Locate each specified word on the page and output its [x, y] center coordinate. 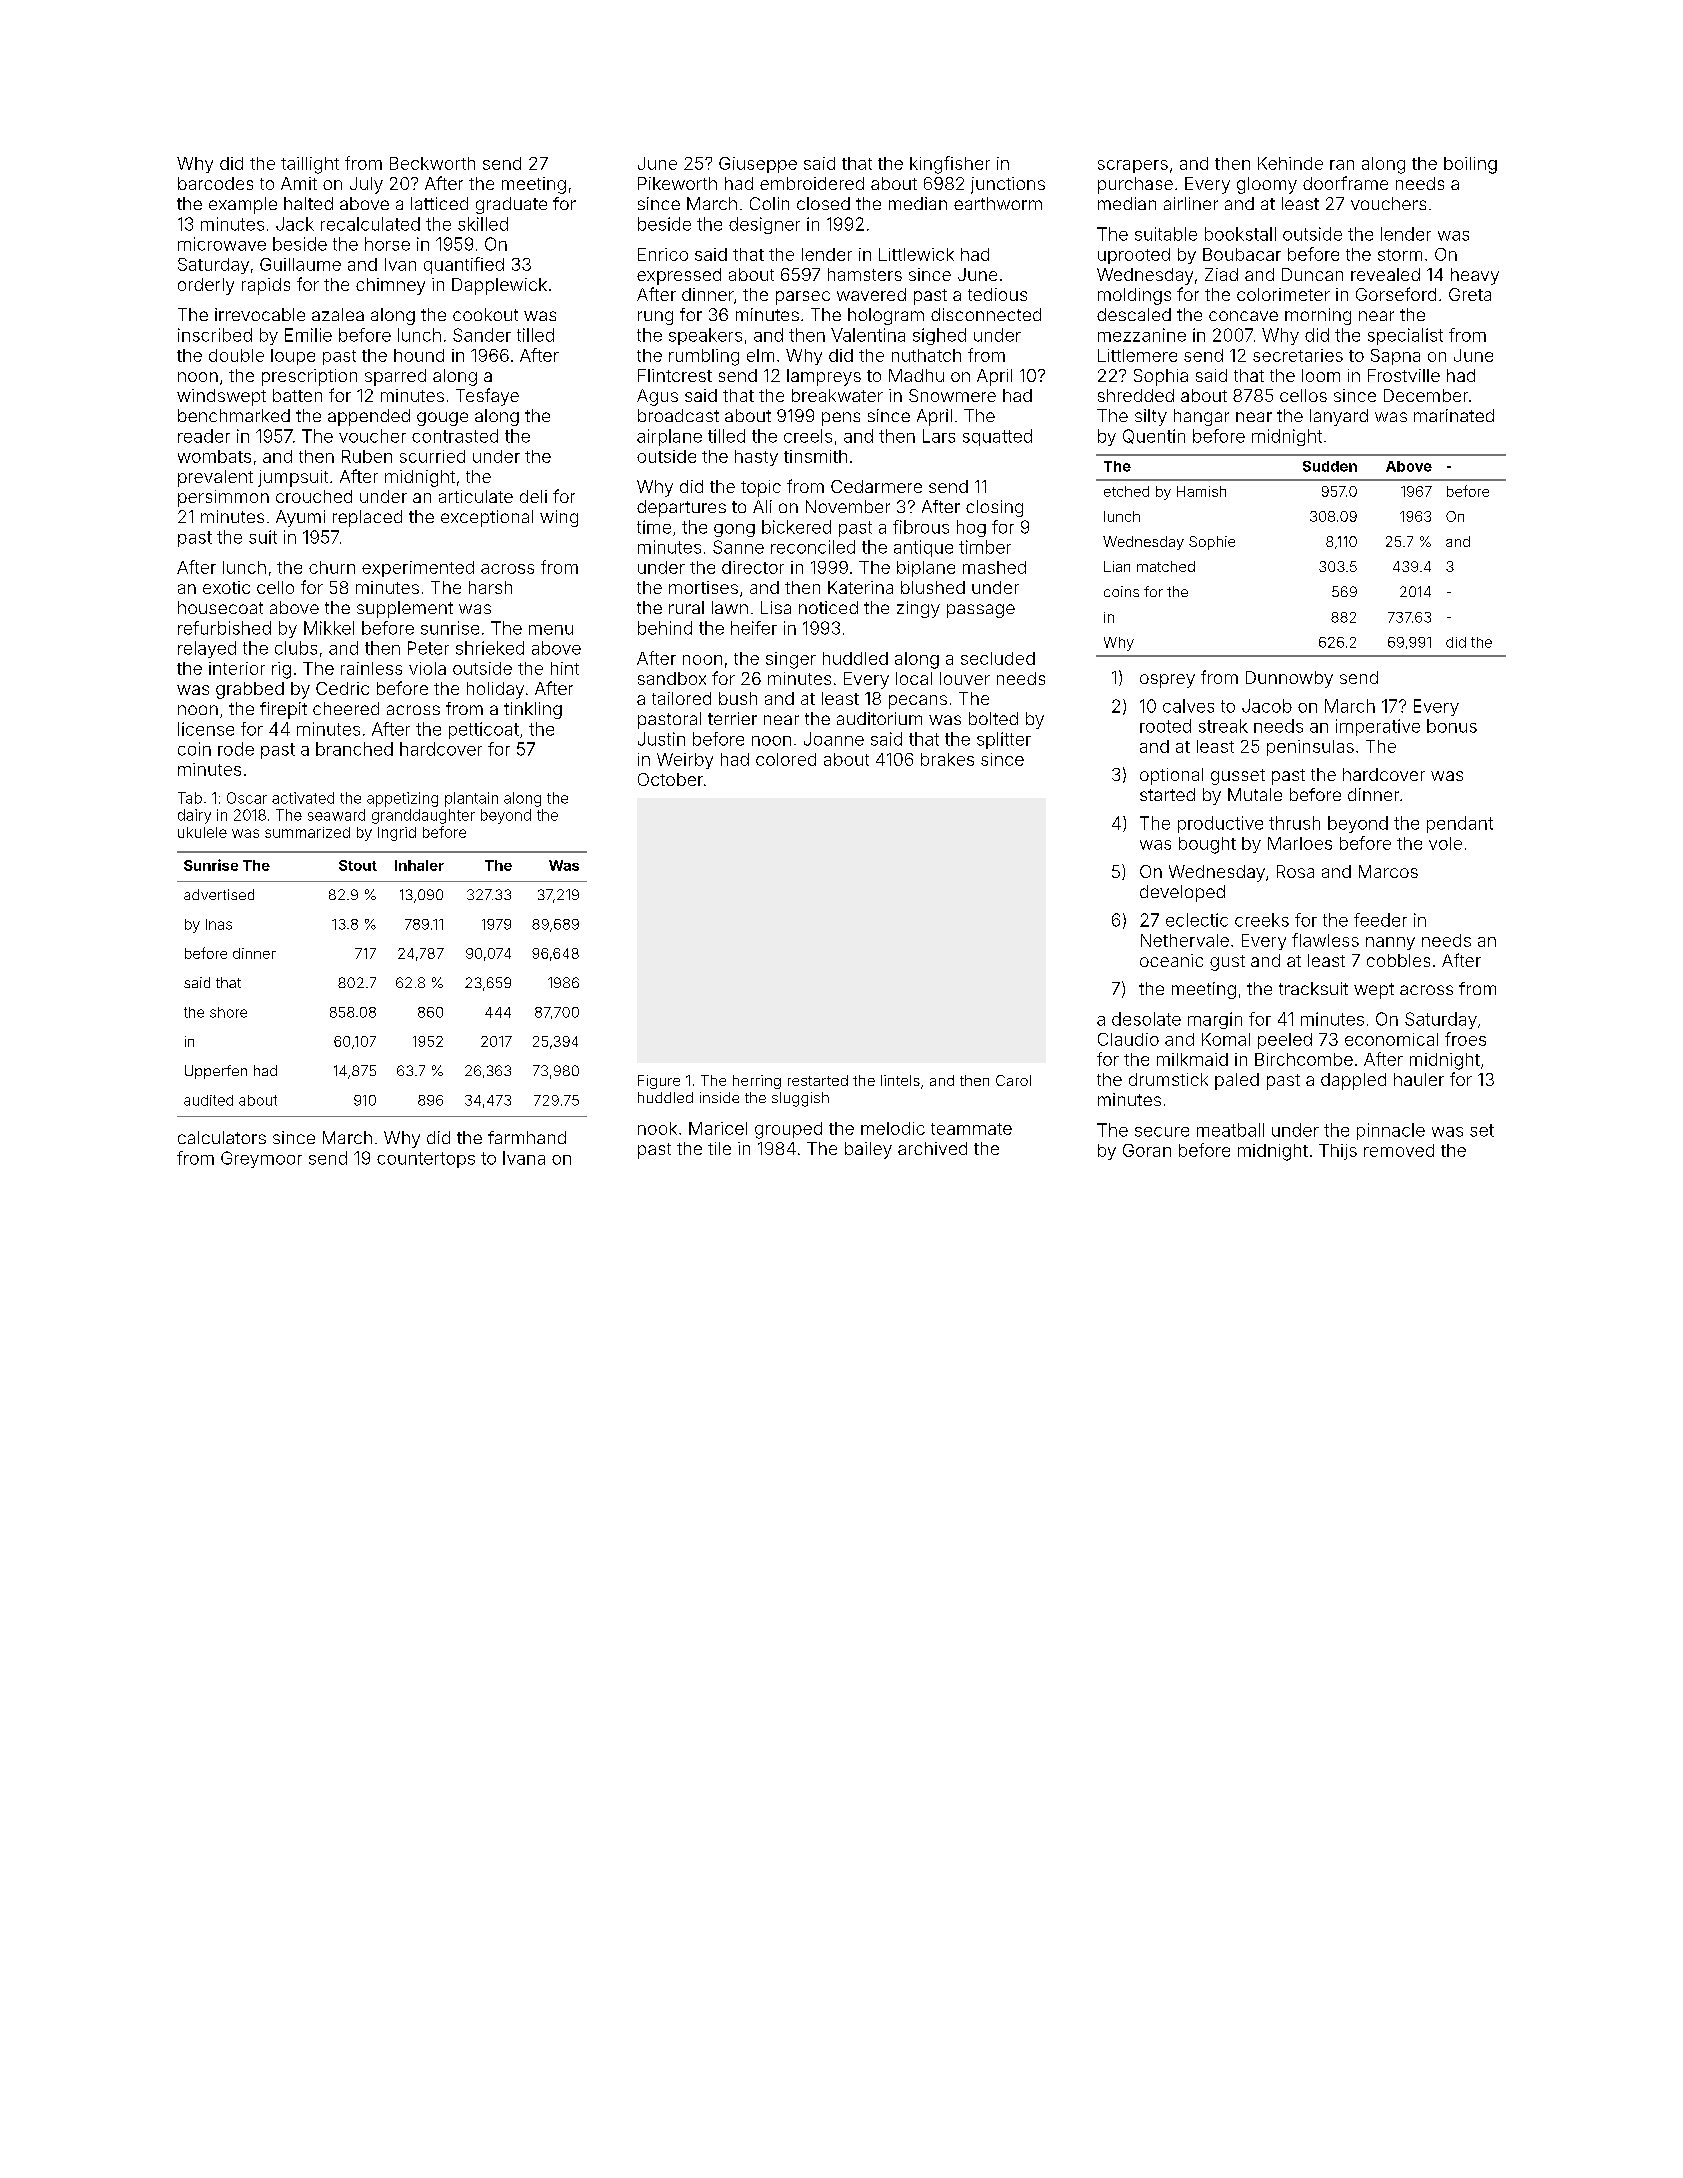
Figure [659, 1082]
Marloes [1300, 843]
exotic [226, 587]
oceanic [1171, 960]
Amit [299, 183]
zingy [918, 609]
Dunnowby [1289, 679]
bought [1207, 845]
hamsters [865, 274]
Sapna [1395, 357]
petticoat [484, 730]
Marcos [1388, 871]
